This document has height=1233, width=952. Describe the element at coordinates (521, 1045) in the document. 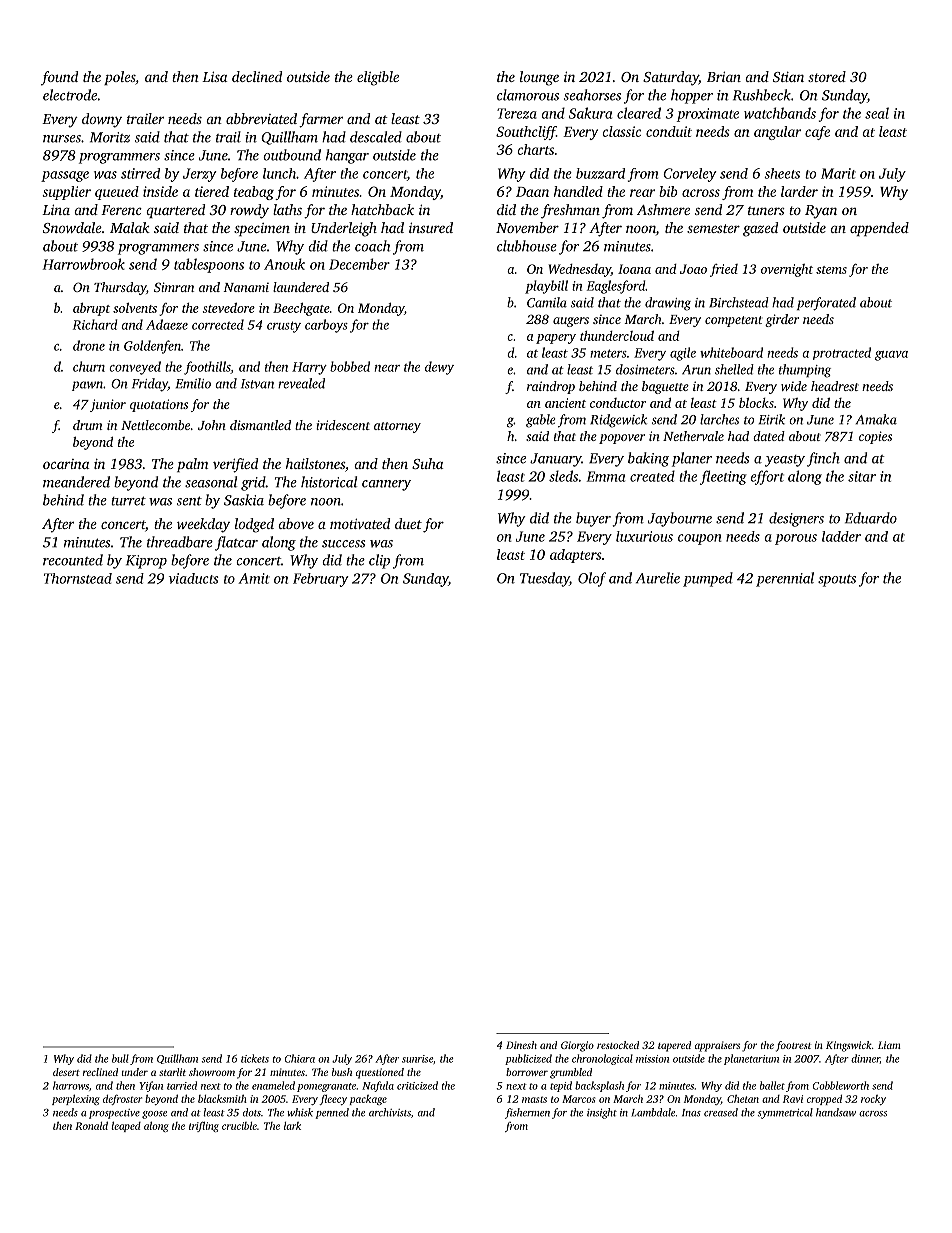

I see `Dinesh` at that location.
